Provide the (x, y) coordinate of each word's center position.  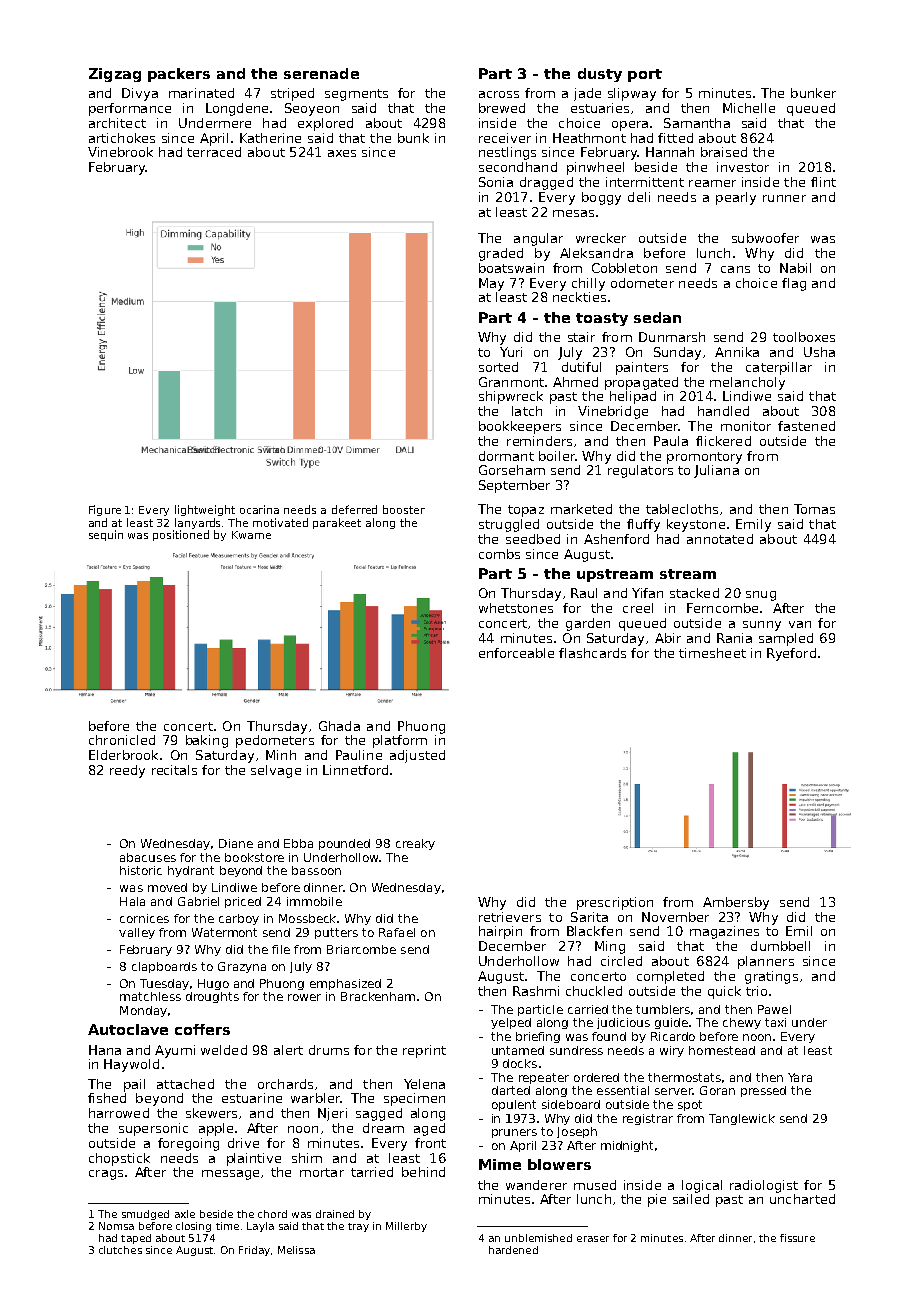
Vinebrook (120, 152)
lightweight (205, 510)
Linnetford (355, 770)
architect (117, 123)
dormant (506, 456)
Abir (668, 638)
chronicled (122, 740)
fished (107, 1098)
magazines (724, 932)
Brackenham (378, 996)
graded (501, 254)
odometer (642, 283)
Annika (737, 352)
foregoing (188, 1144)
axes (342, 153)
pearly (736, 198)
